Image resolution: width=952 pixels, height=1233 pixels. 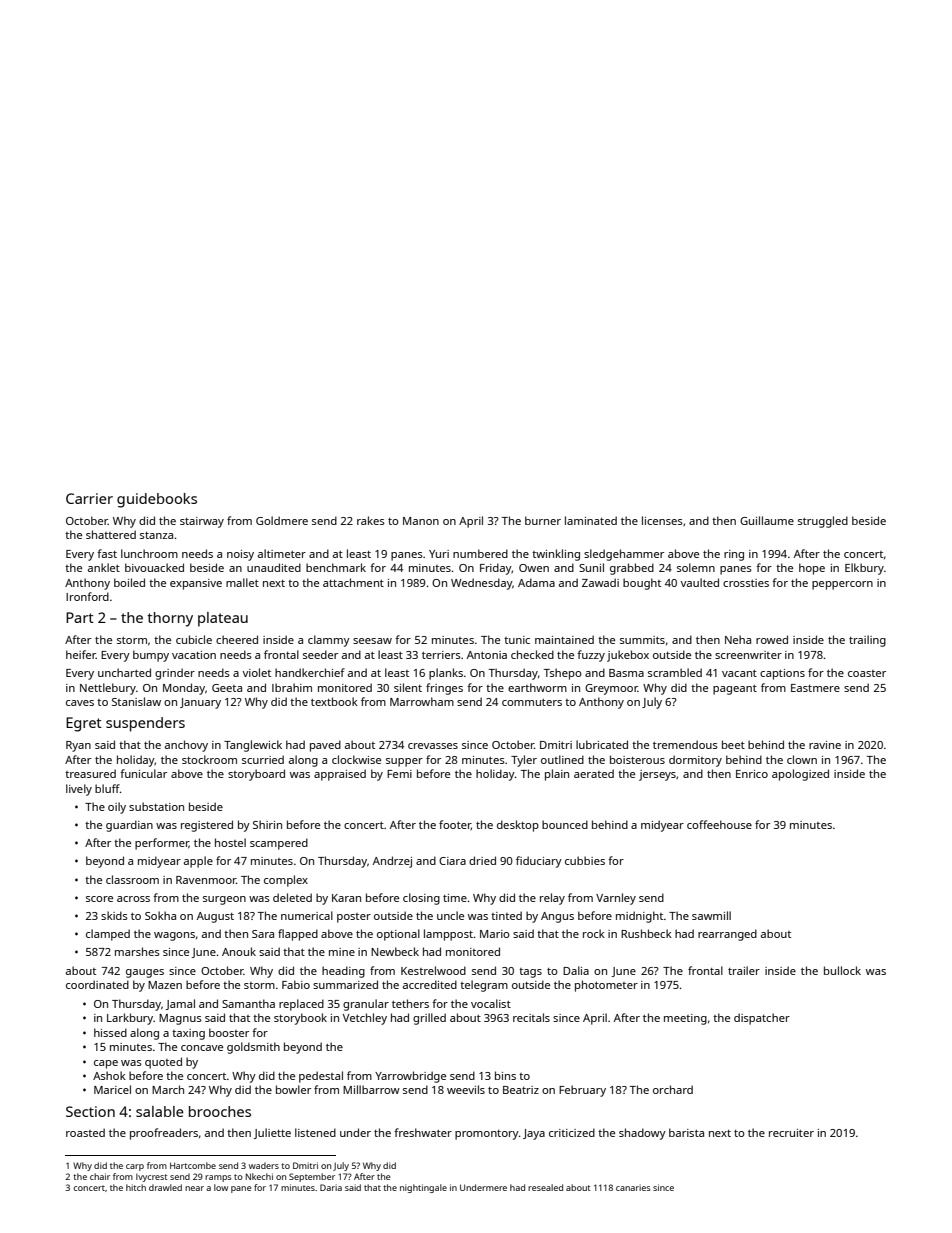 I want to click on Elkbury, so click(x=864, y=569).
